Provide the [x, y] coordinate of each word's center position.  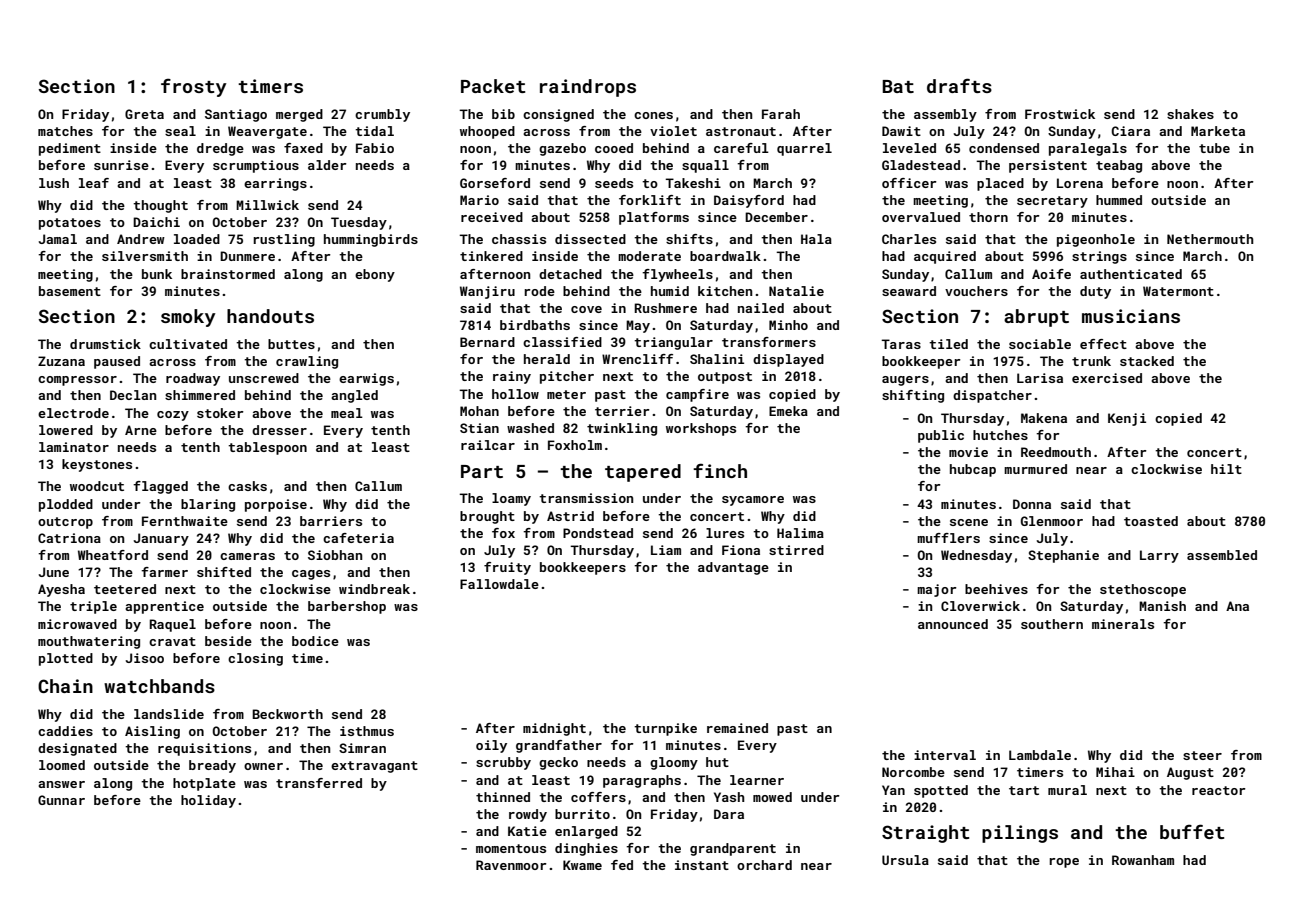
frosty [194, 87]
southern [1052, 624]
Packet [493, 86]
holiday [208, 801]
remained [737, 728]
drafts [959, 85]
